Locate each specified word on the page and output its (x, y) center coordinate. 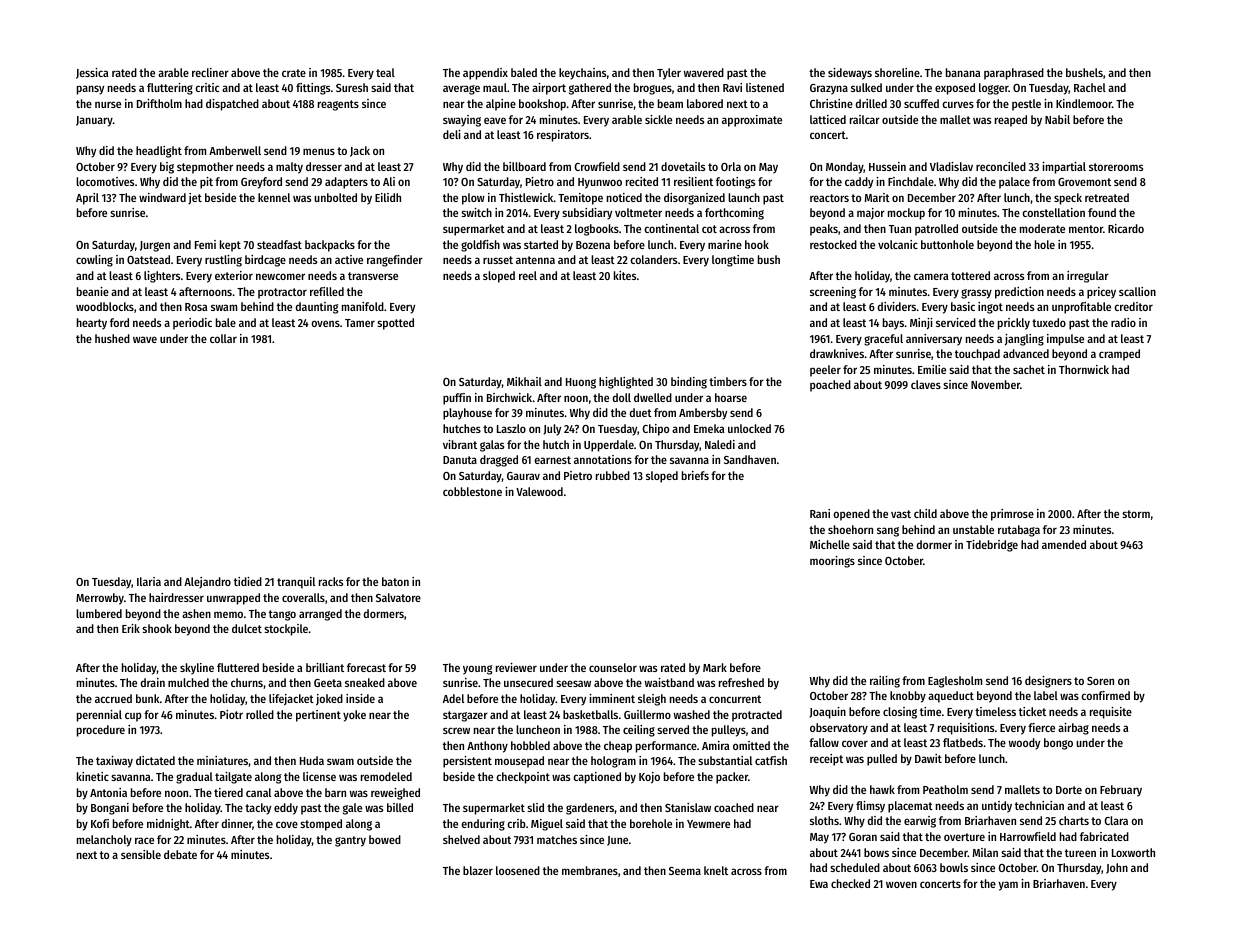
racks (331, 581)
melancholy (104, 841)
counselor (613, 667)
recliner (210, 72)
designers (1048, 682)
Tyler (669, 74)
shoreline (897, 72)
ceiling (639, 731)
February (1121, 791)
